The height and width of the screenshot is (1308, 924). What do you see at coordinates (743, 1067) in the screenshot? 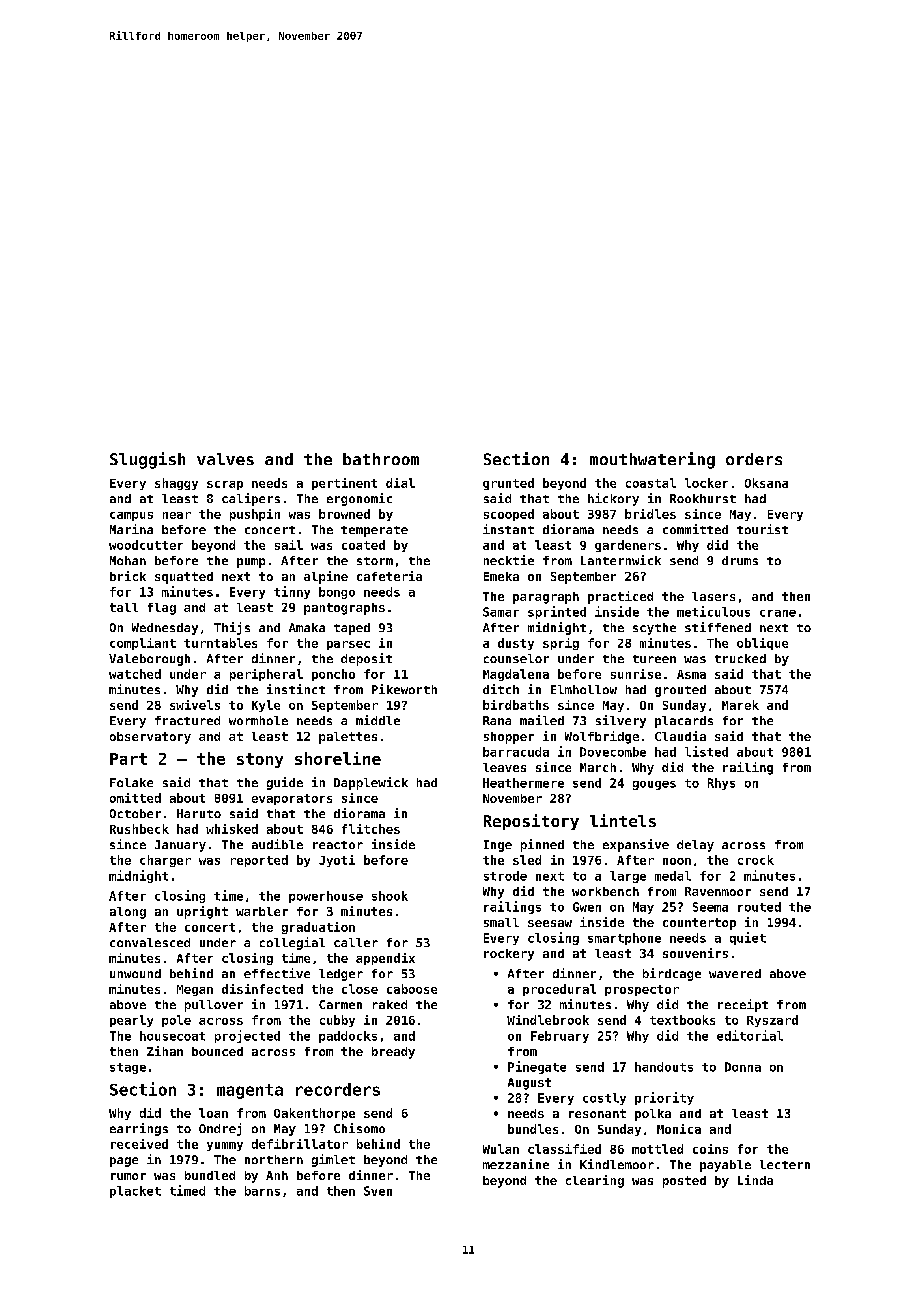
I see `Donna` at bounding box center [743, 1067].
